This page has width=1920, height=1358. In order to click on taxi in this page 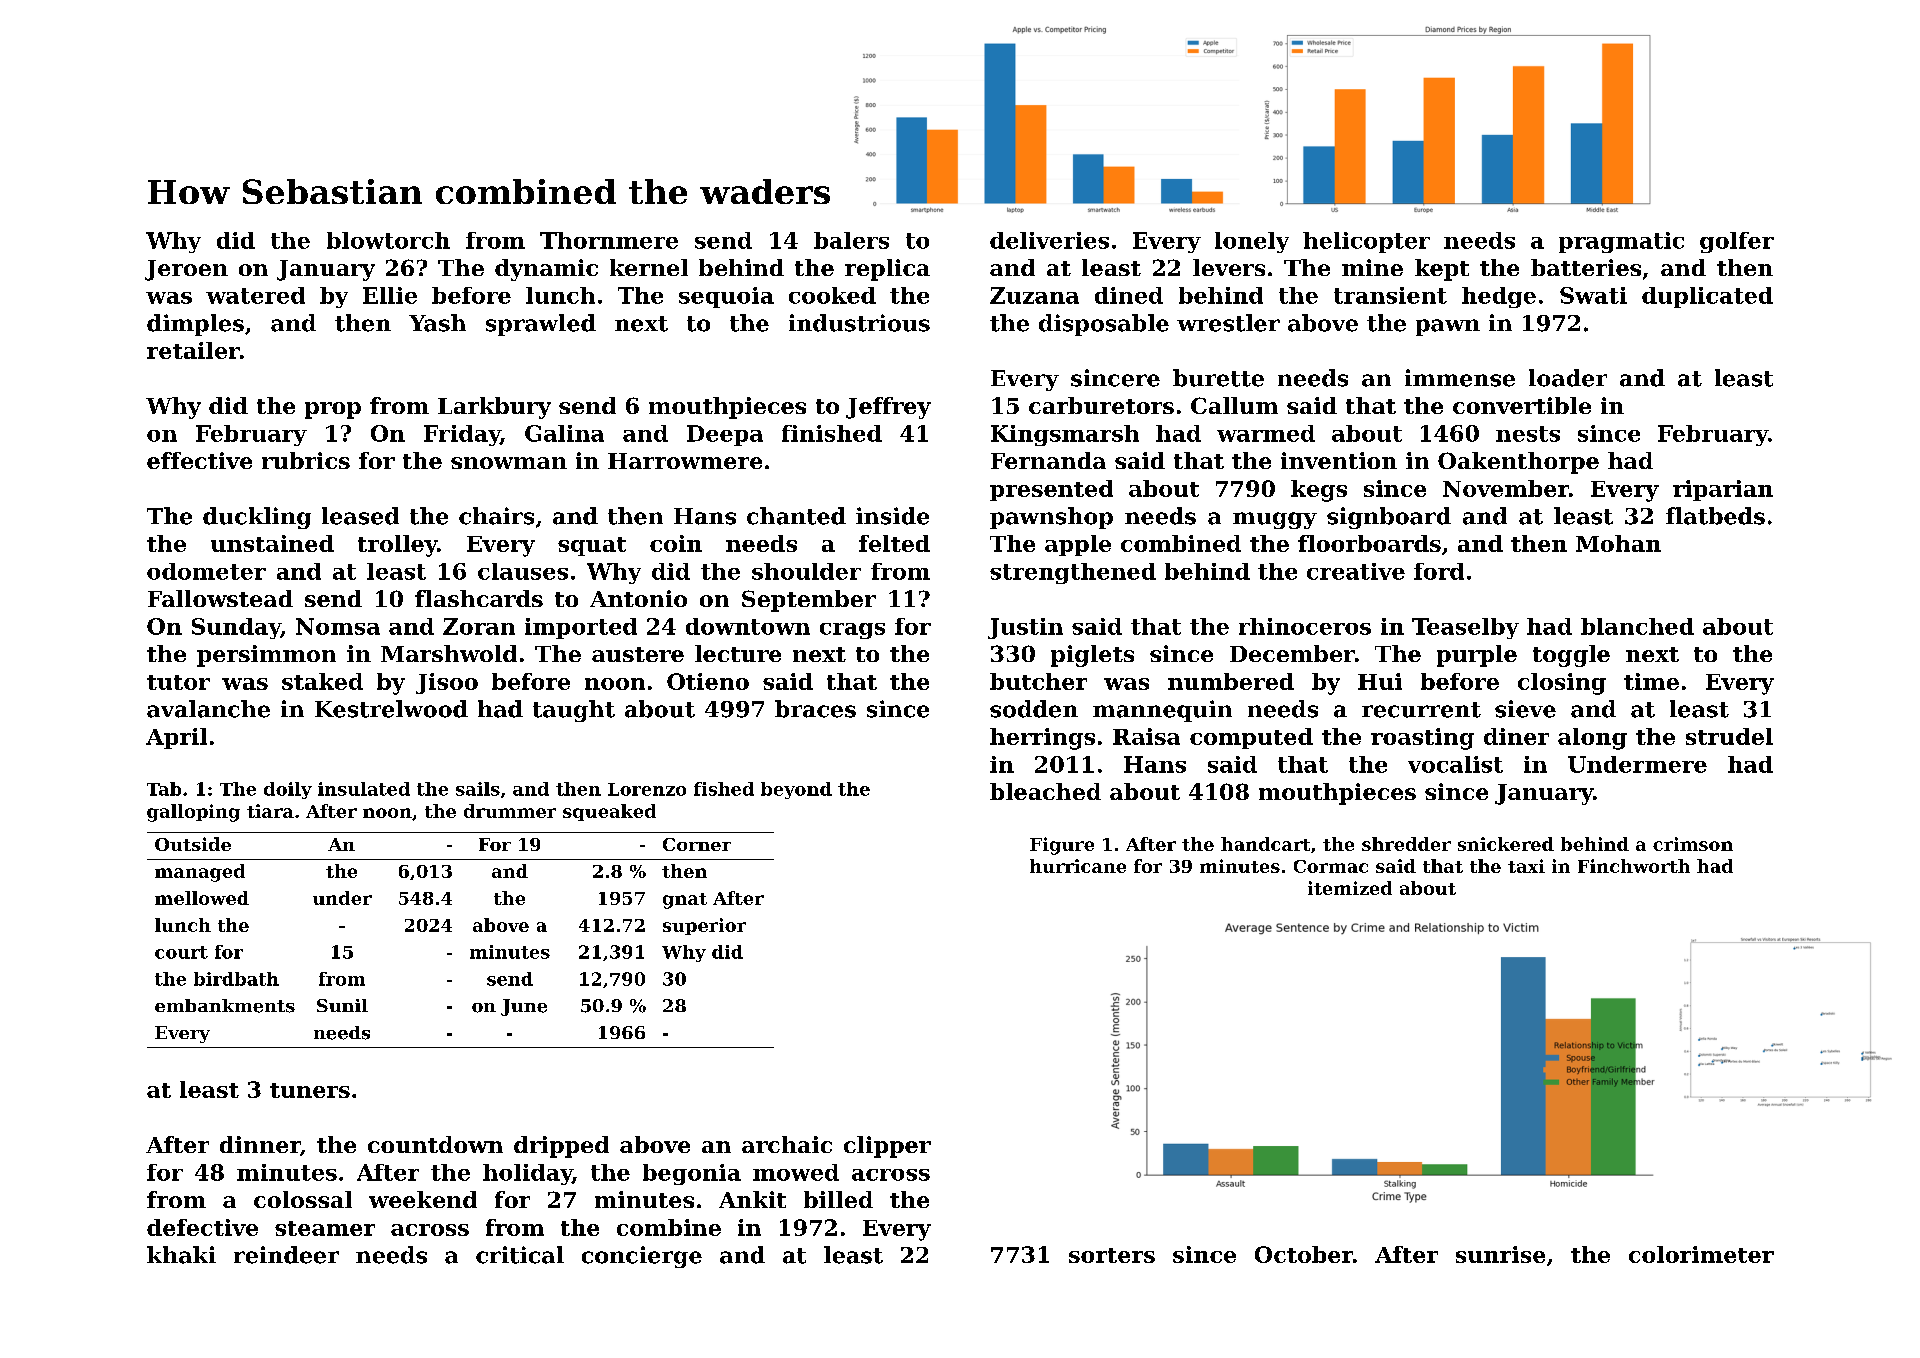, I will do `click(1526, 866)`.
